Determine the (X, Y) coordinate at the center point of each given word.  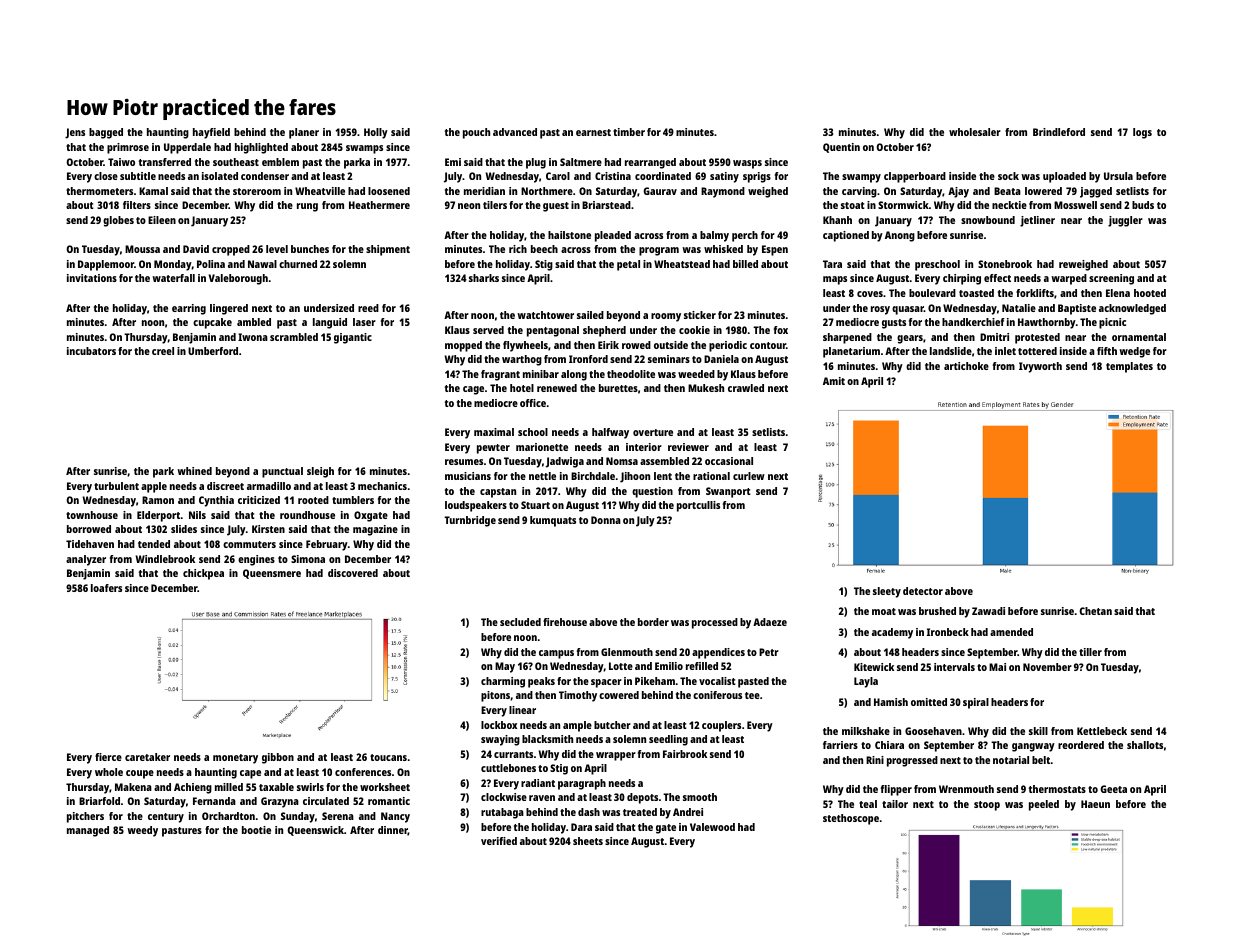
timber (629, 132)
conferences (363, 772)
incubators (91, 351)
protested (1037, 338)
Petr (769, 652)
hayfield (211, 133)
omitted (929, 702)
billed (745, 264)
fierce (108, 757)
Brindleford (1059, 132)
